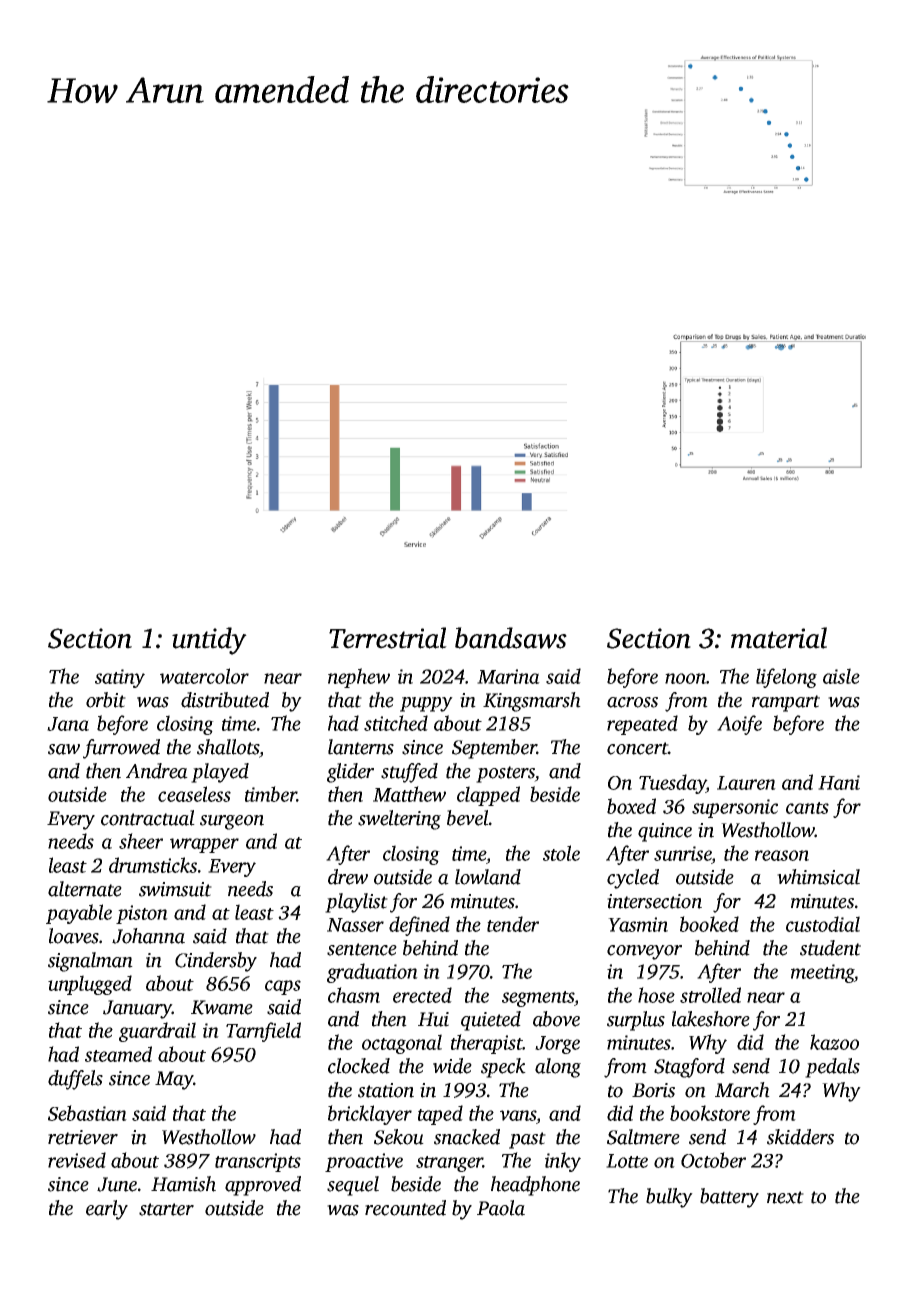  What do you see at coordinates (175, 889) in the screenshot?
I see `swimsuit` at bounding box center [175, 889].
